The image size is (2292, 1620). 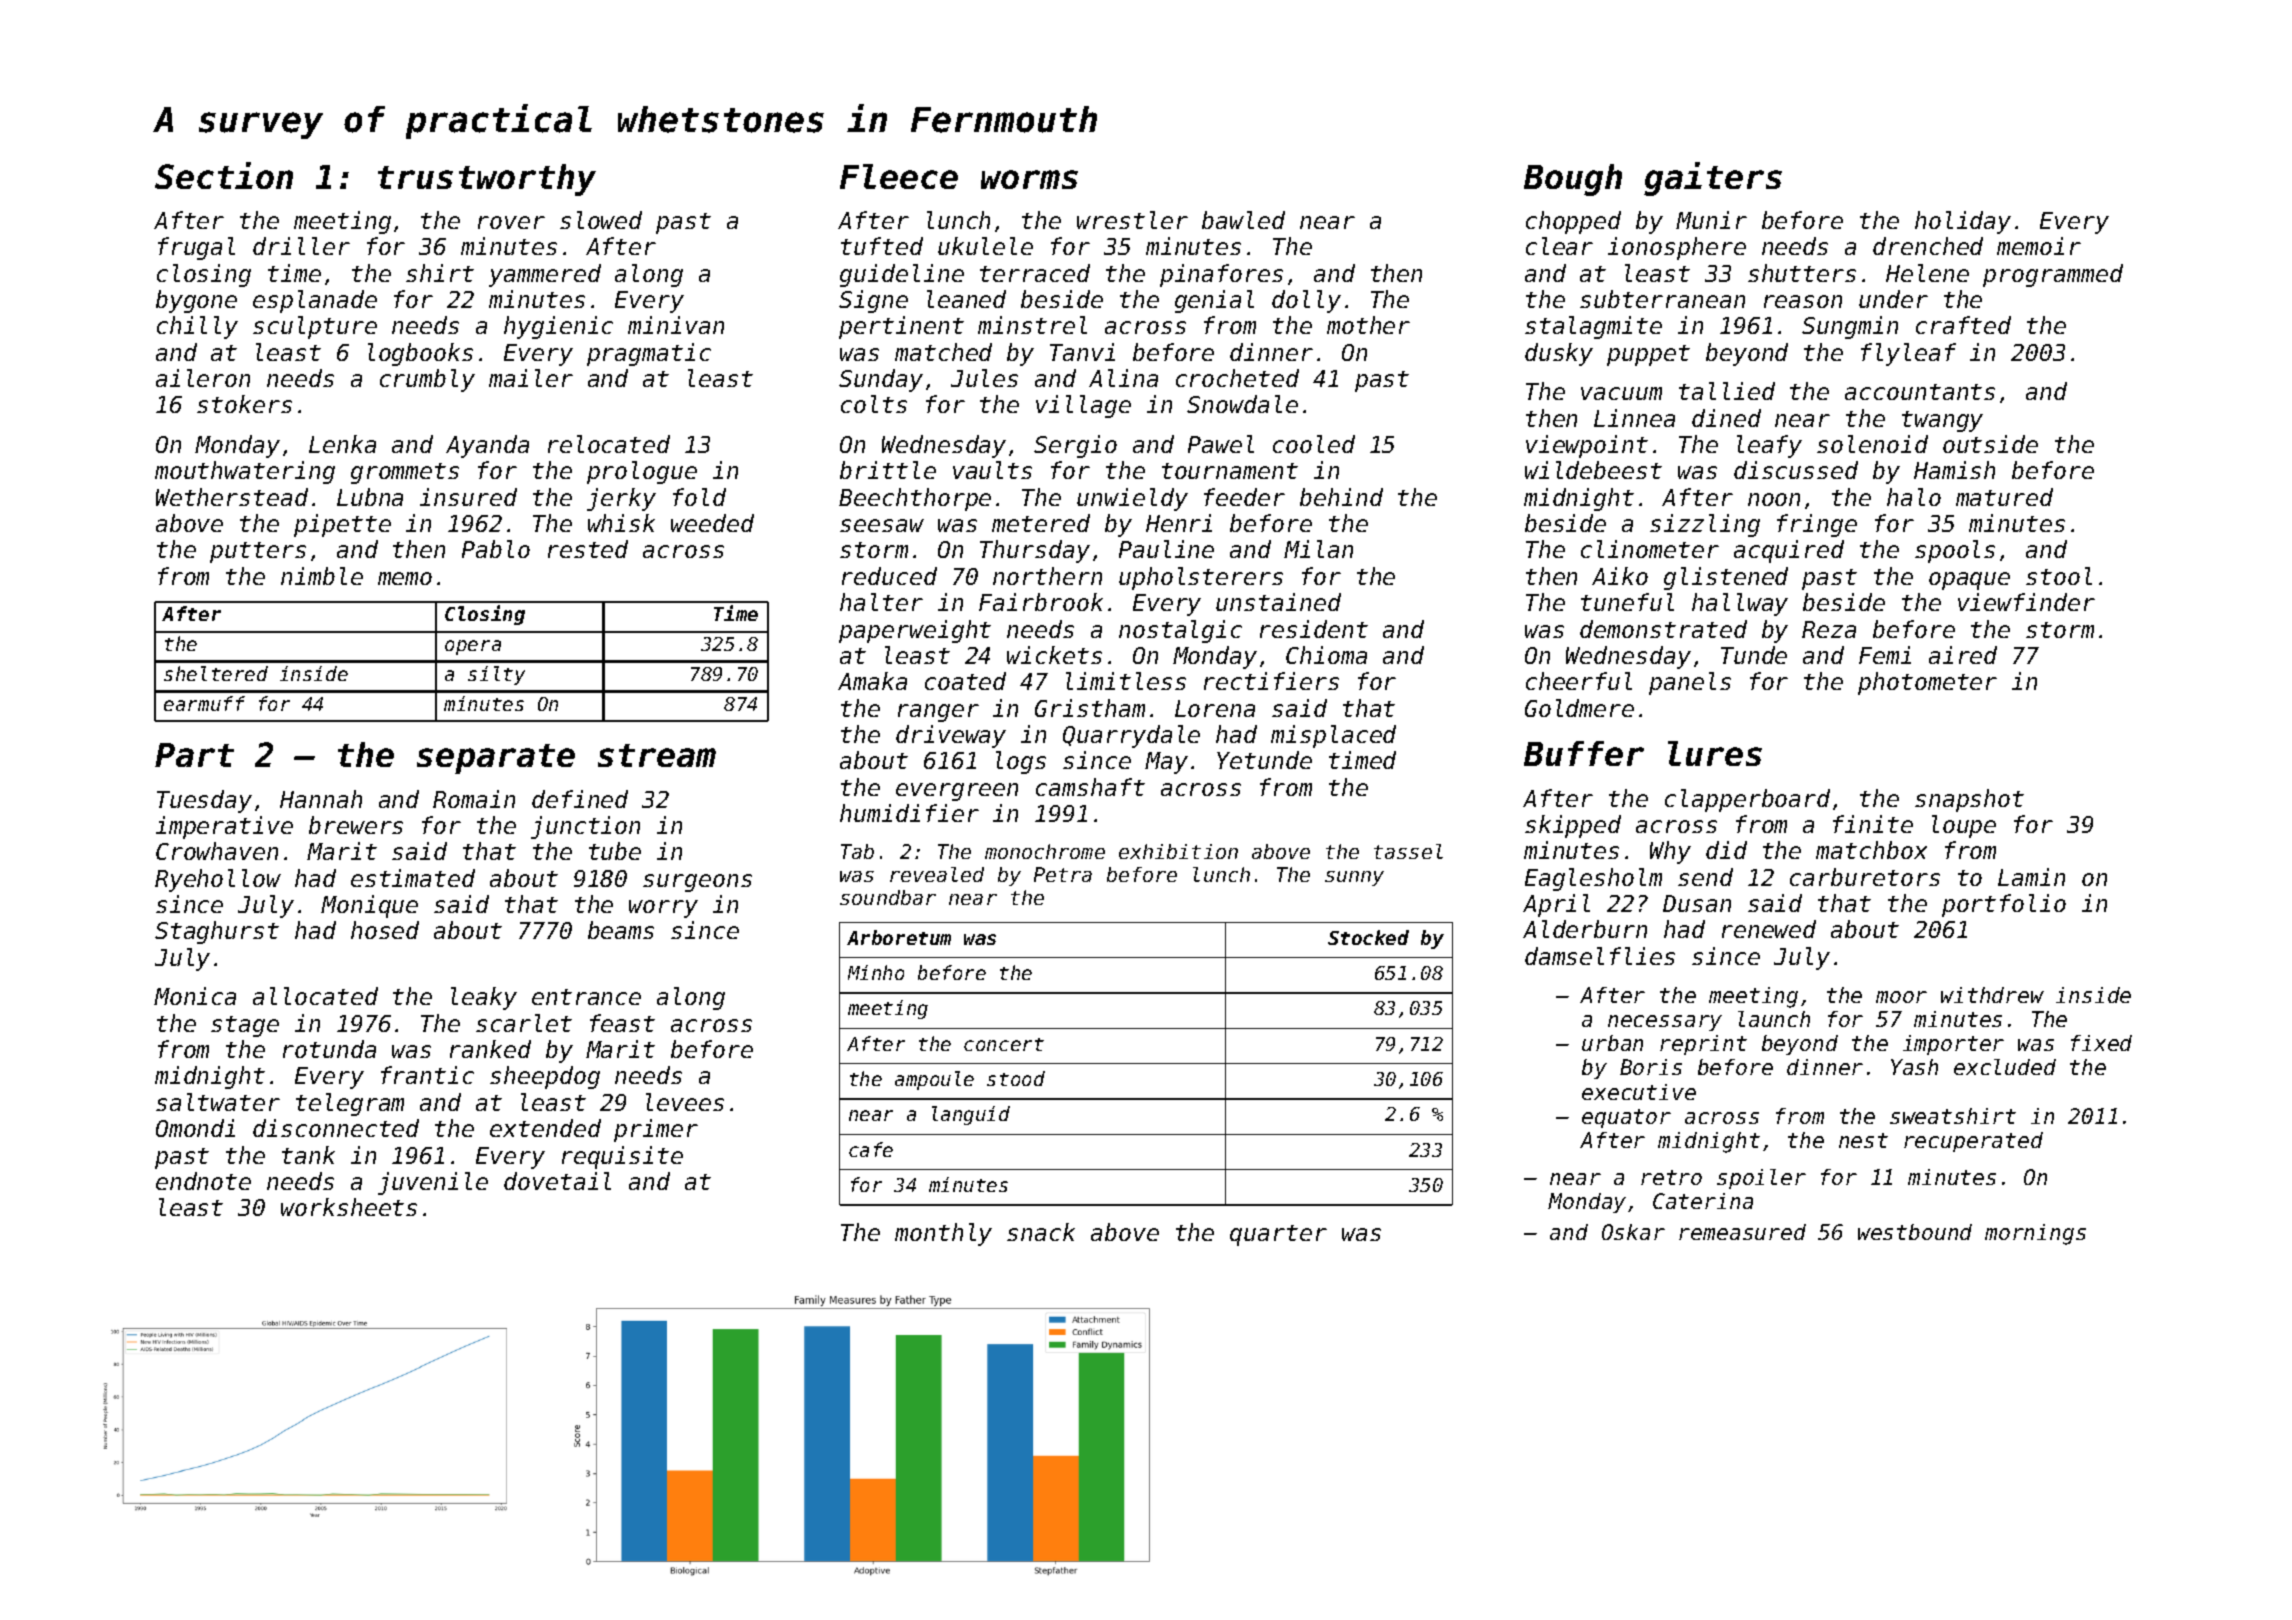 What do you see at coordinates (2101, 1043) in the image?
I see `fixed` at bounding box center [2101, 1043].
